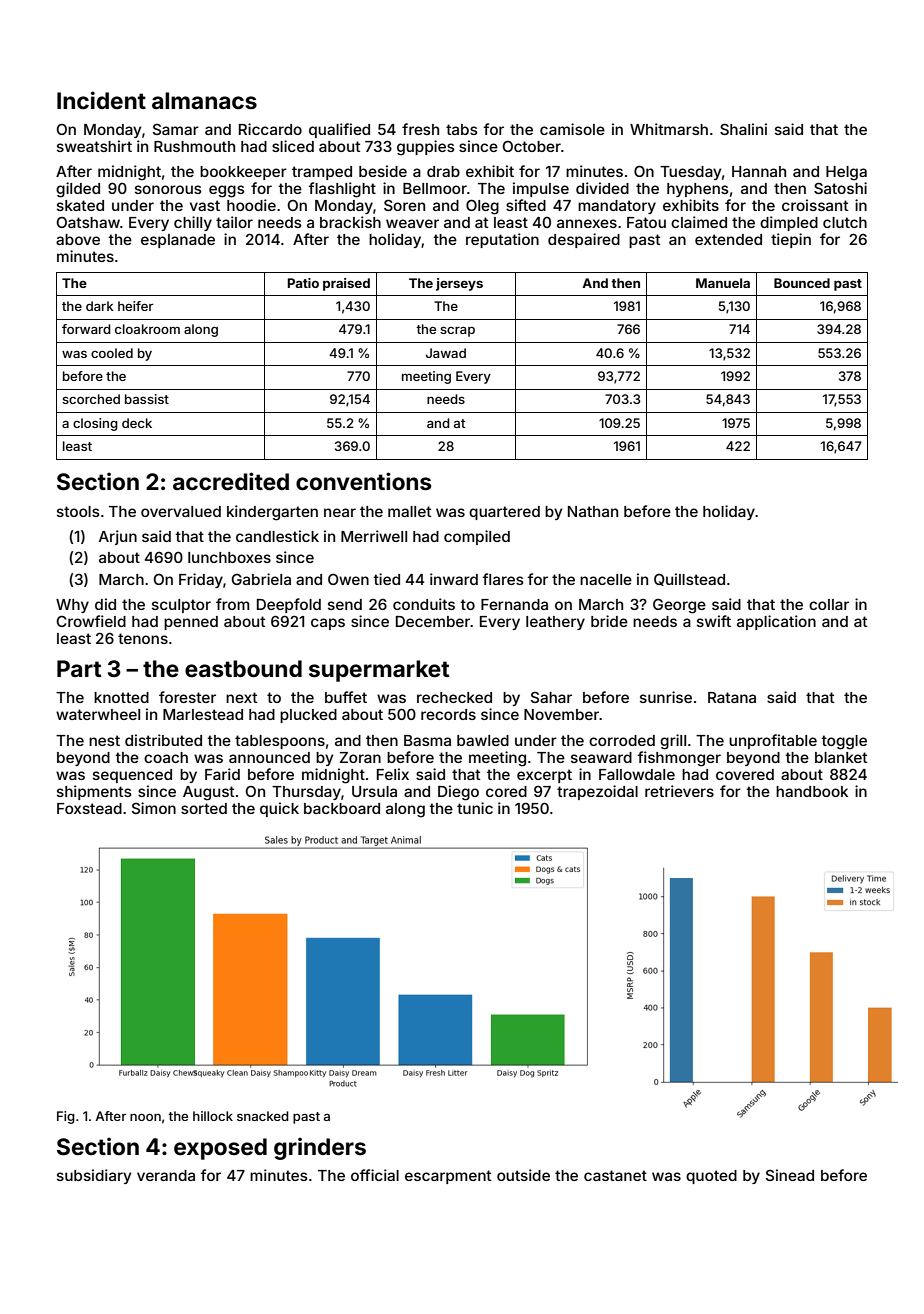  Describe the element at coordinates (374, 536) in the screenshot. I see `Merriwell` at that location.
